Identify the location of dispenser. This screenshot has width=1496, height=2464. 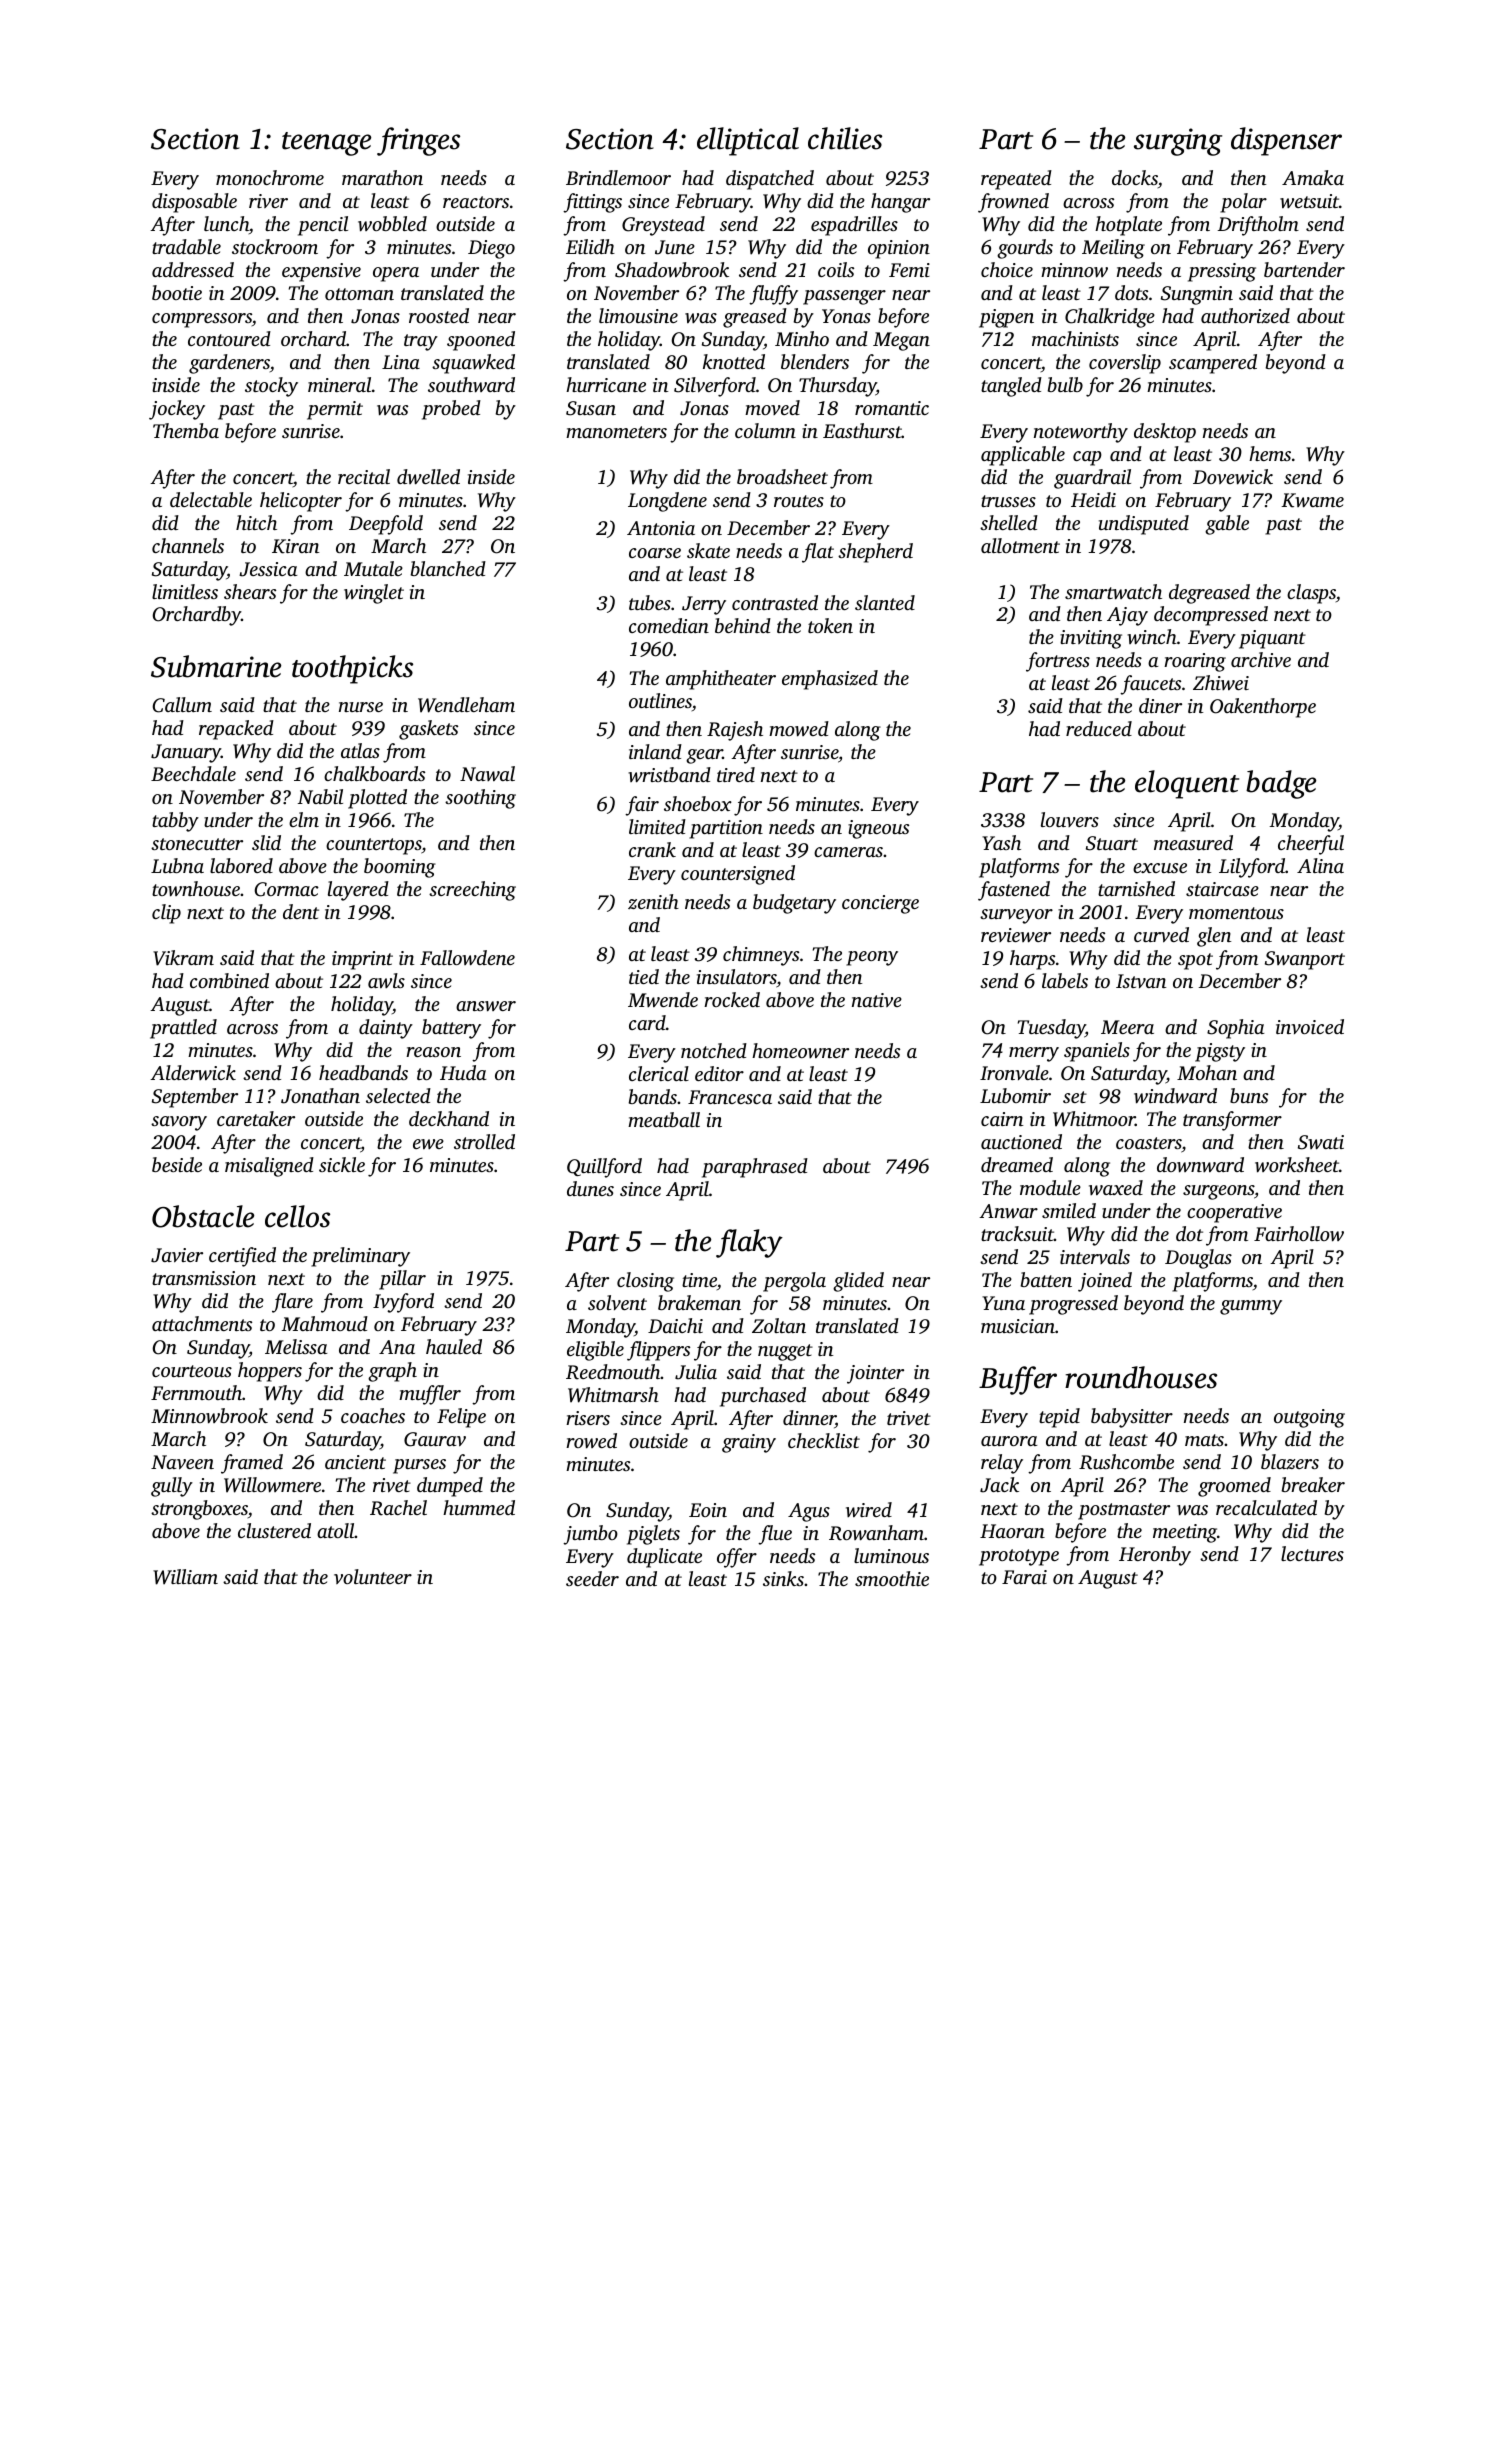
(1286, 141).
